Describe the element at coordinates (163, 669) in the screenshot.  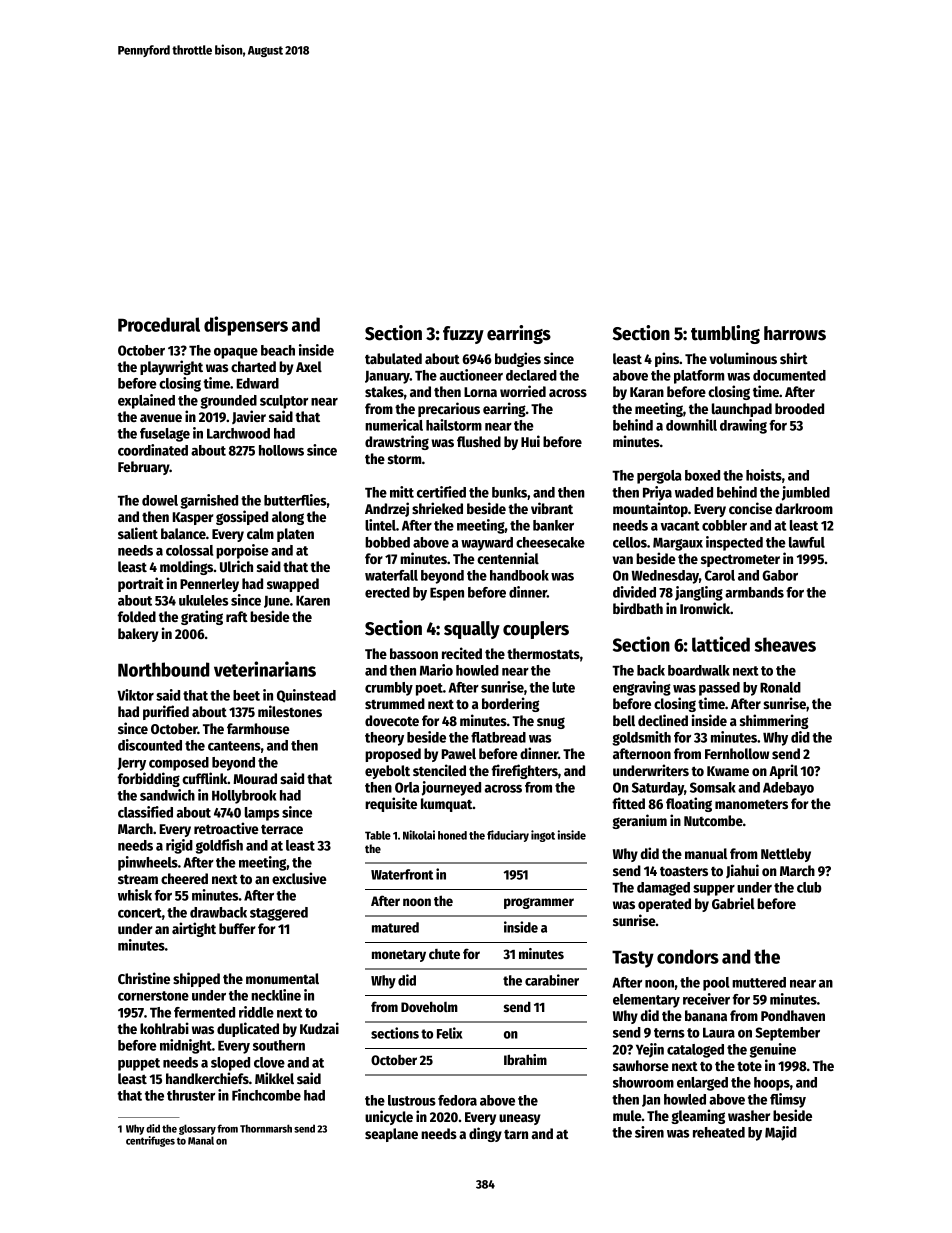
I see `Northbound` at that location.
